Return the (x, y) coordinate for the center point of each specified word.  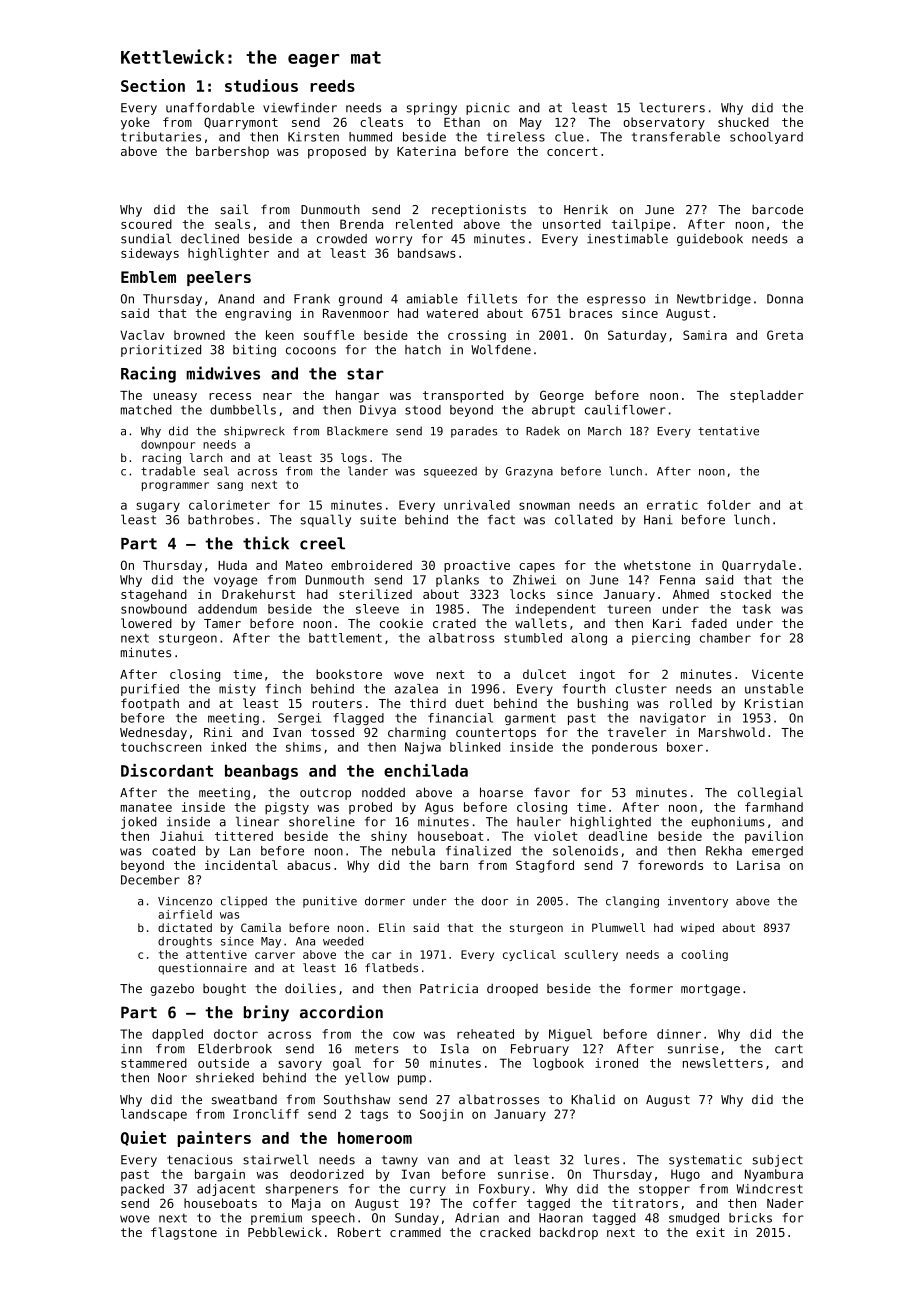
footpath (150, 704)
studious (261, 85)
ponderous (624, 748)
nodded (383, 792)
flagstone (184, 1233)
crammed (415, 1232)
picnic (488, 109)
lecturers (672, 107)
